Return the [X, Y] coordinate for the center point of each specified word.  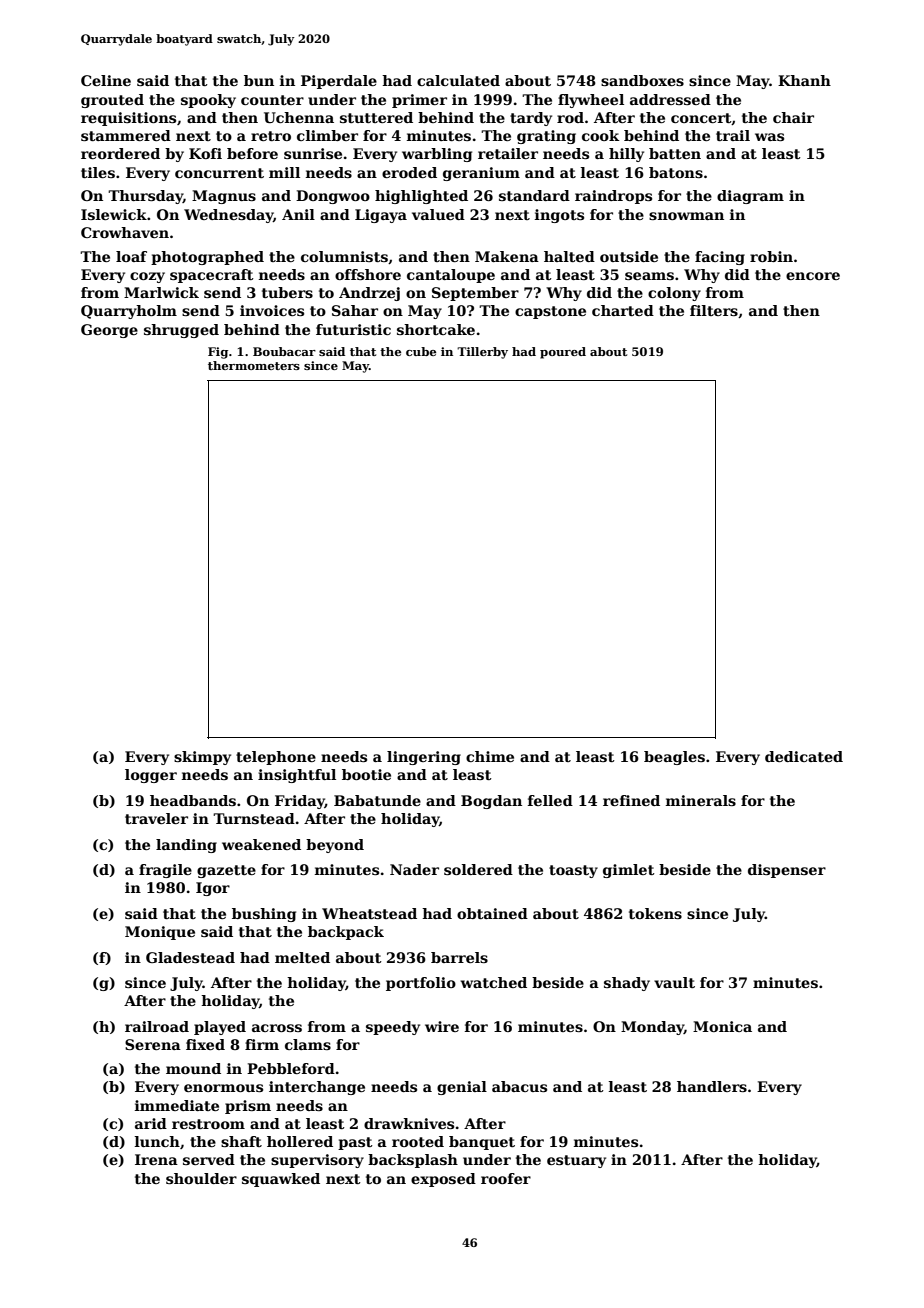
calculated [458, 80]
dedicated [804, 756]
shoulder [201, 1178]
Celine [106, 80]
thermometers [254, 365]
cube [421, 351]
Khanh [804, 80]
